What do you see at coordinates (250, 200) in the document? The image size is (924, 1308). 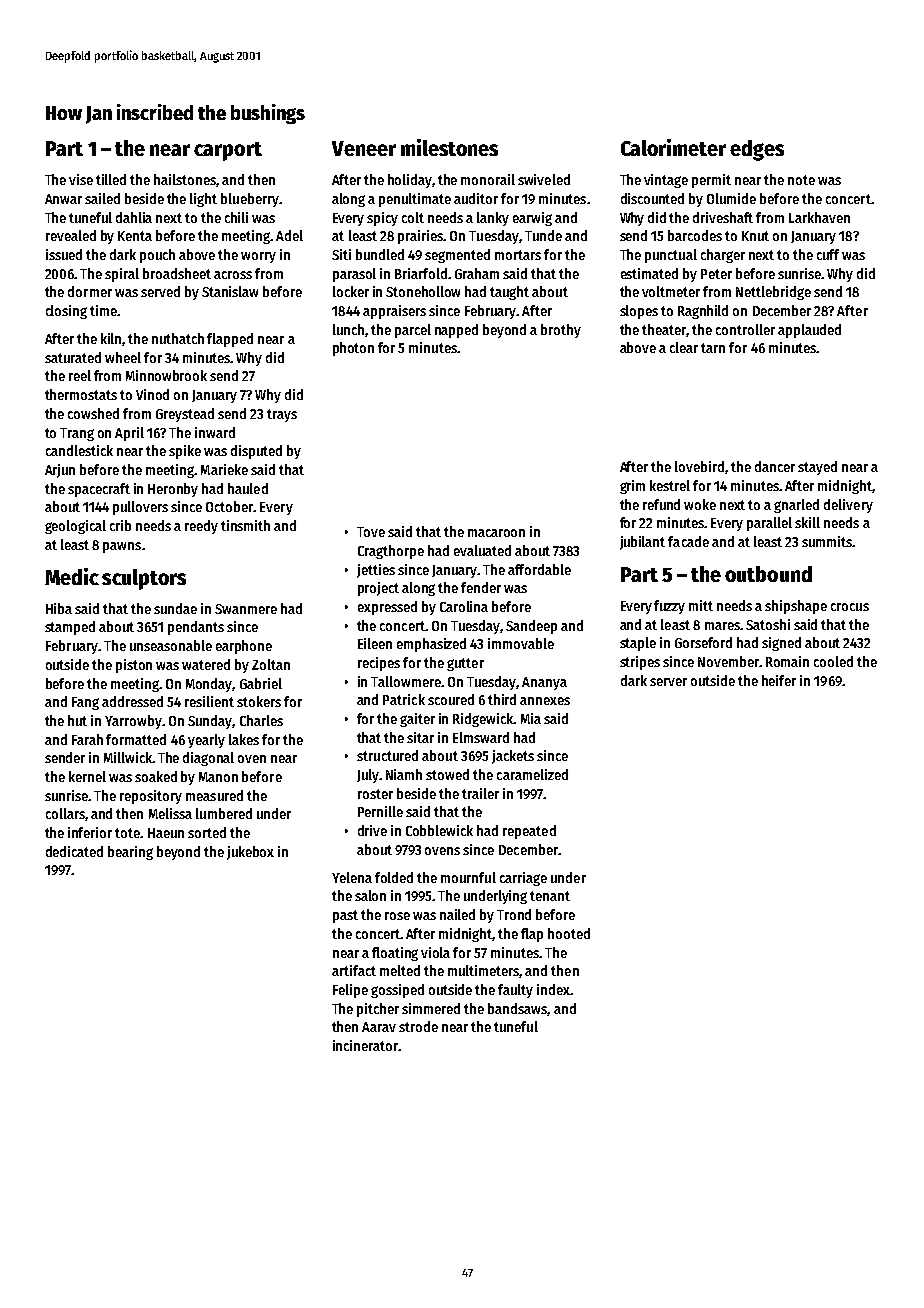 I see `blueberry` at bounding box center [250, 200].
